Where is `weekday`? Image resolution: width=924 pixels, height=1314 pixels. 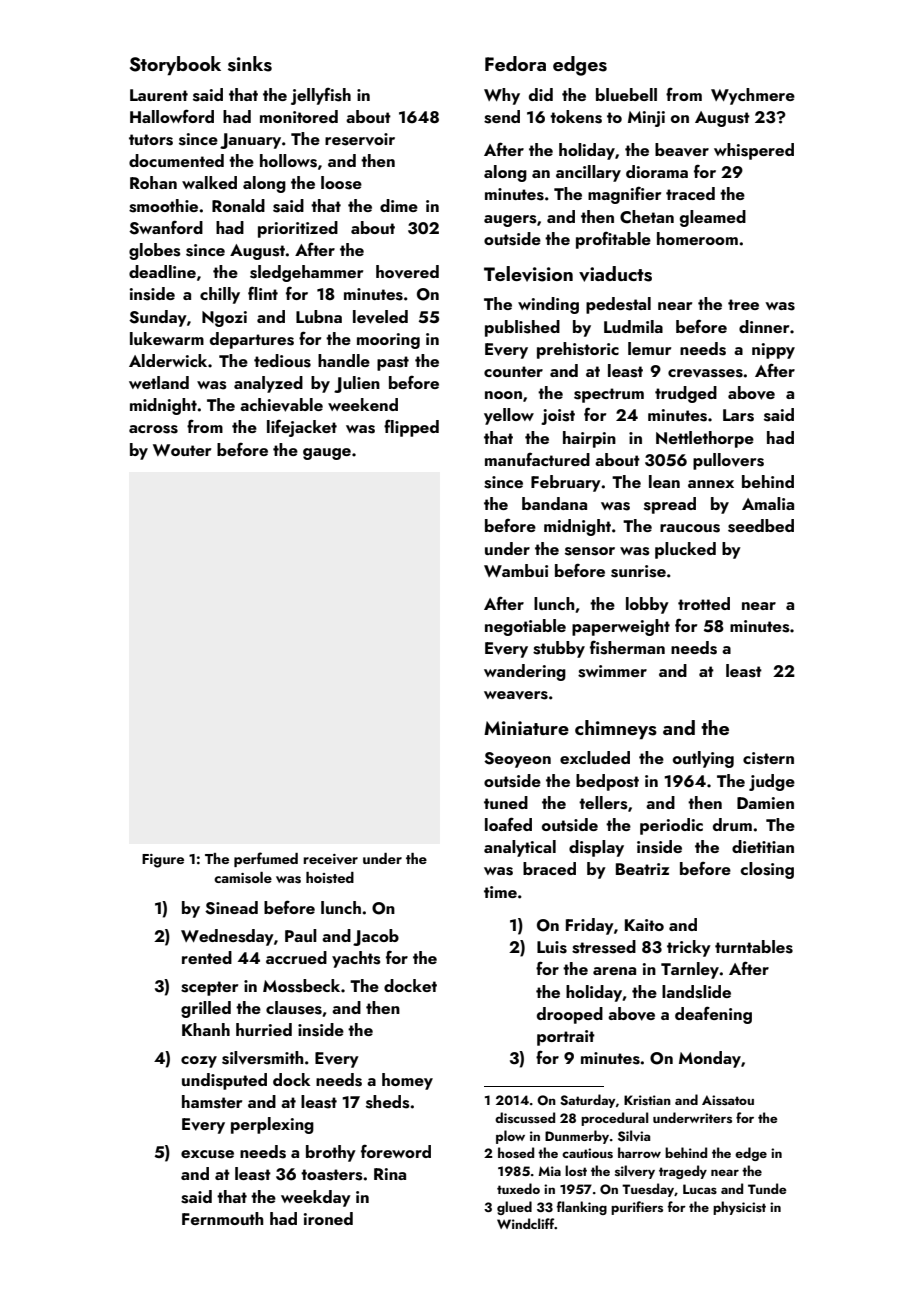
weekday is located at coordinates (316, 1198).
